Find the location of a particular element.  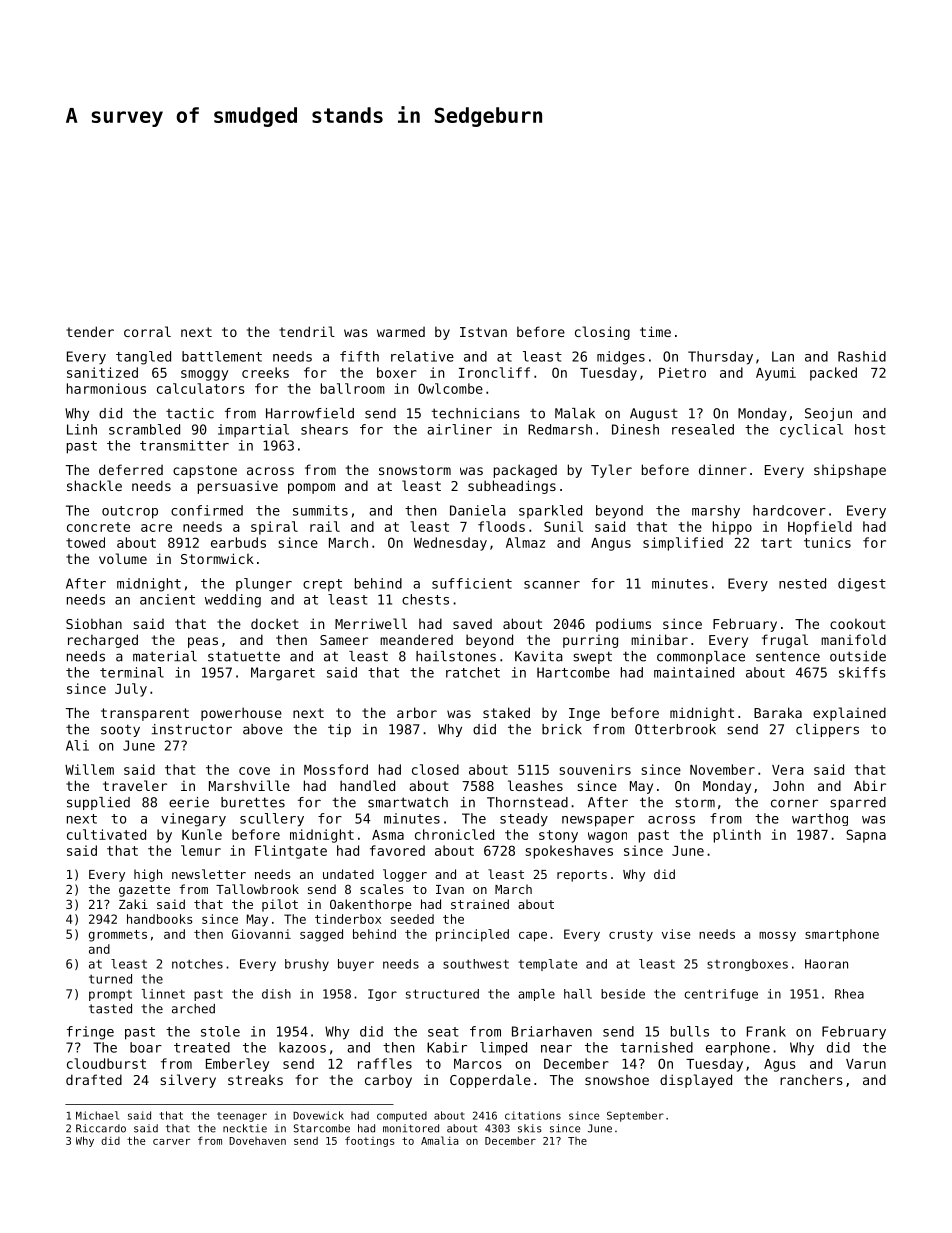

computed is located at coordinates (402, 1116).
